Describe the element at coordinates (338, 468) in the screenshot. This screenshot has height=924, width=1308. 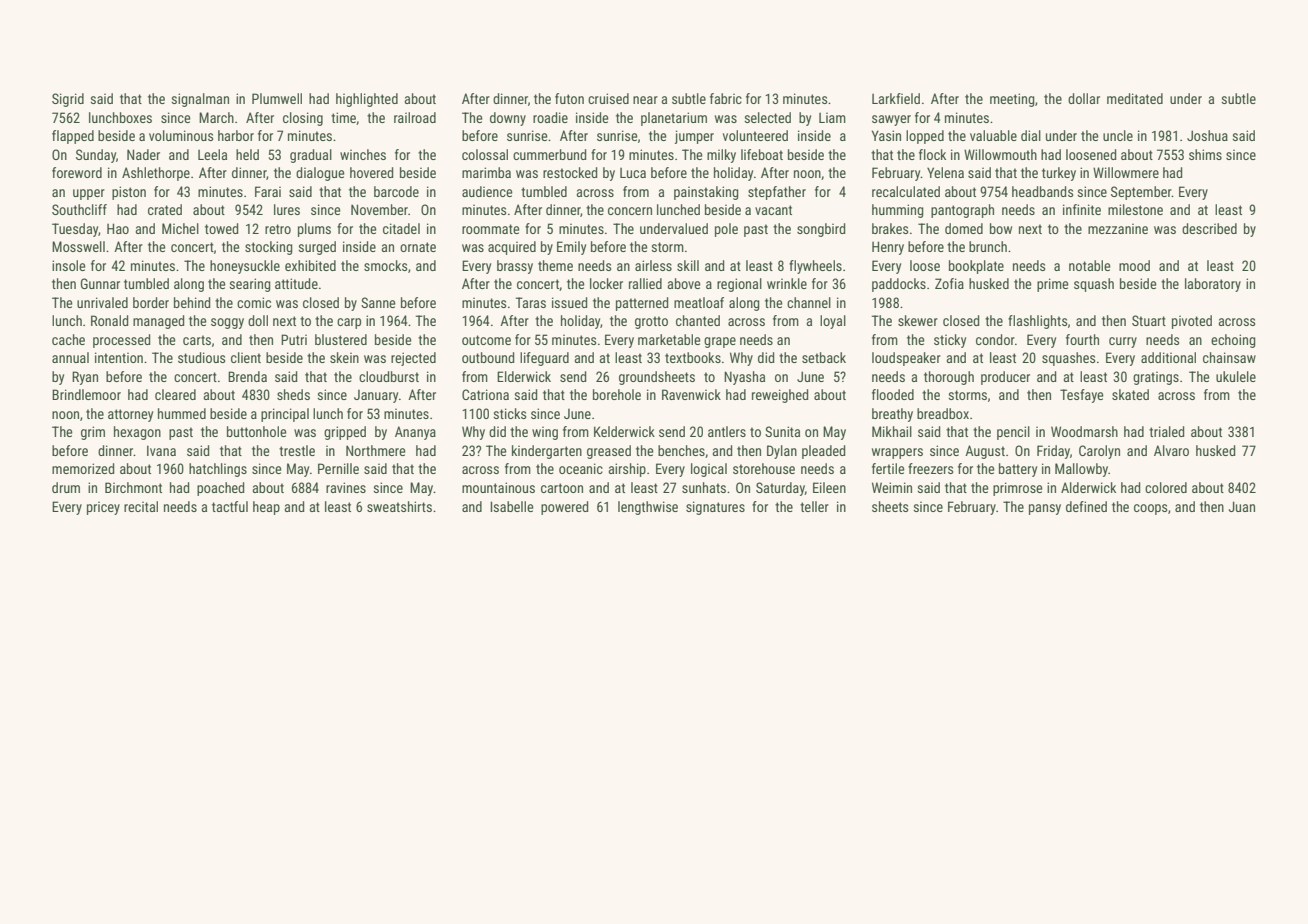
I see `Pernille` at that location.
